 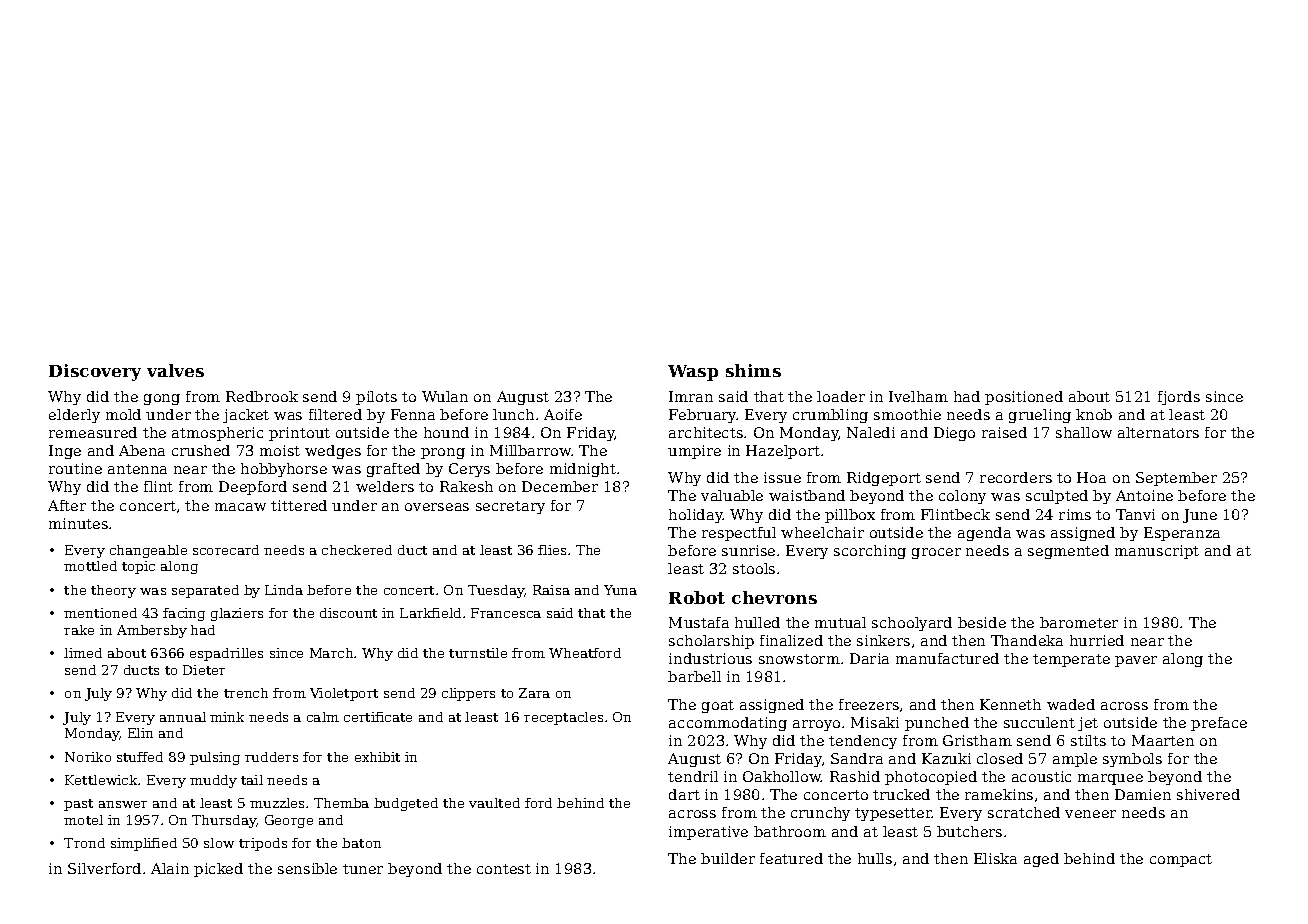 I want to click on Wasp, so click(x=693, y=373).
